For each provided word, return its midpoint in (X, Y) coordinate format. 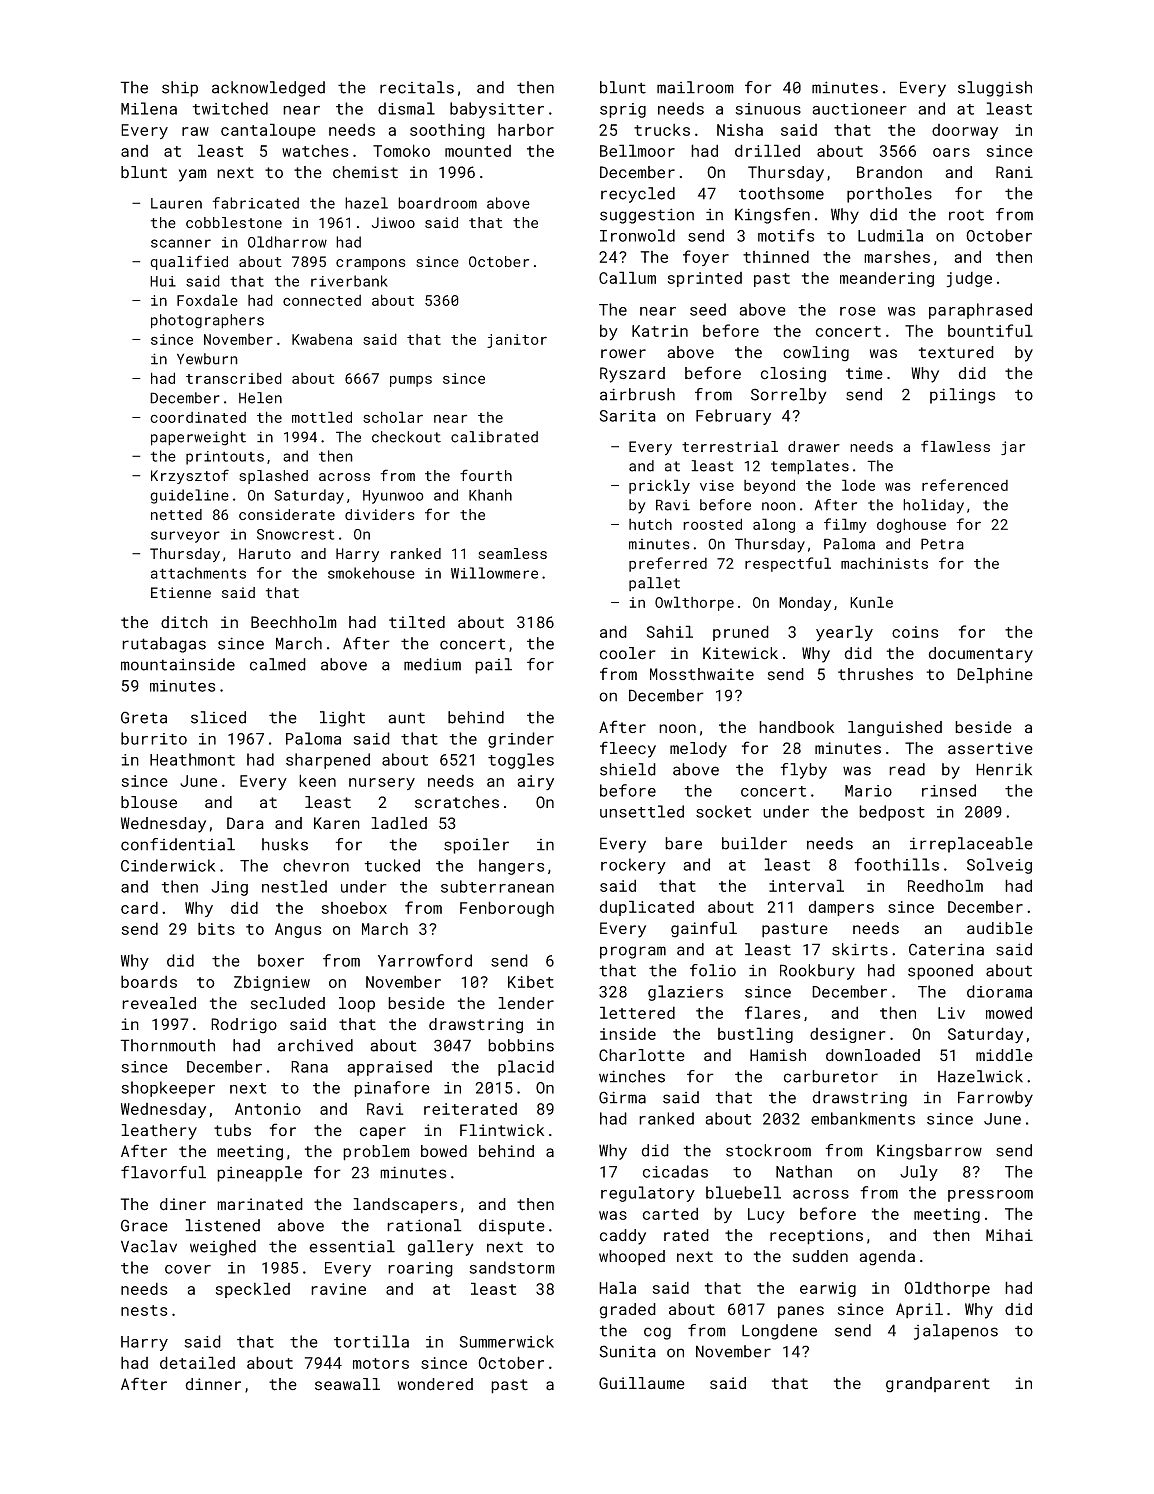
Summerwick (507, 1341)
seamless (512, 553)
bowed (444, 1151)
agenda (887, 1258)
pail (493, 666)
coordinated (198, 417)
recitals (417, 87)
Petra (942, 544)
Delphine (995, 676)
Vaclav (149, 1246)
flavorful (163, 1172)
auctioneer (859, 109)
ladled (399, 823)
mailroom (695, 87)
